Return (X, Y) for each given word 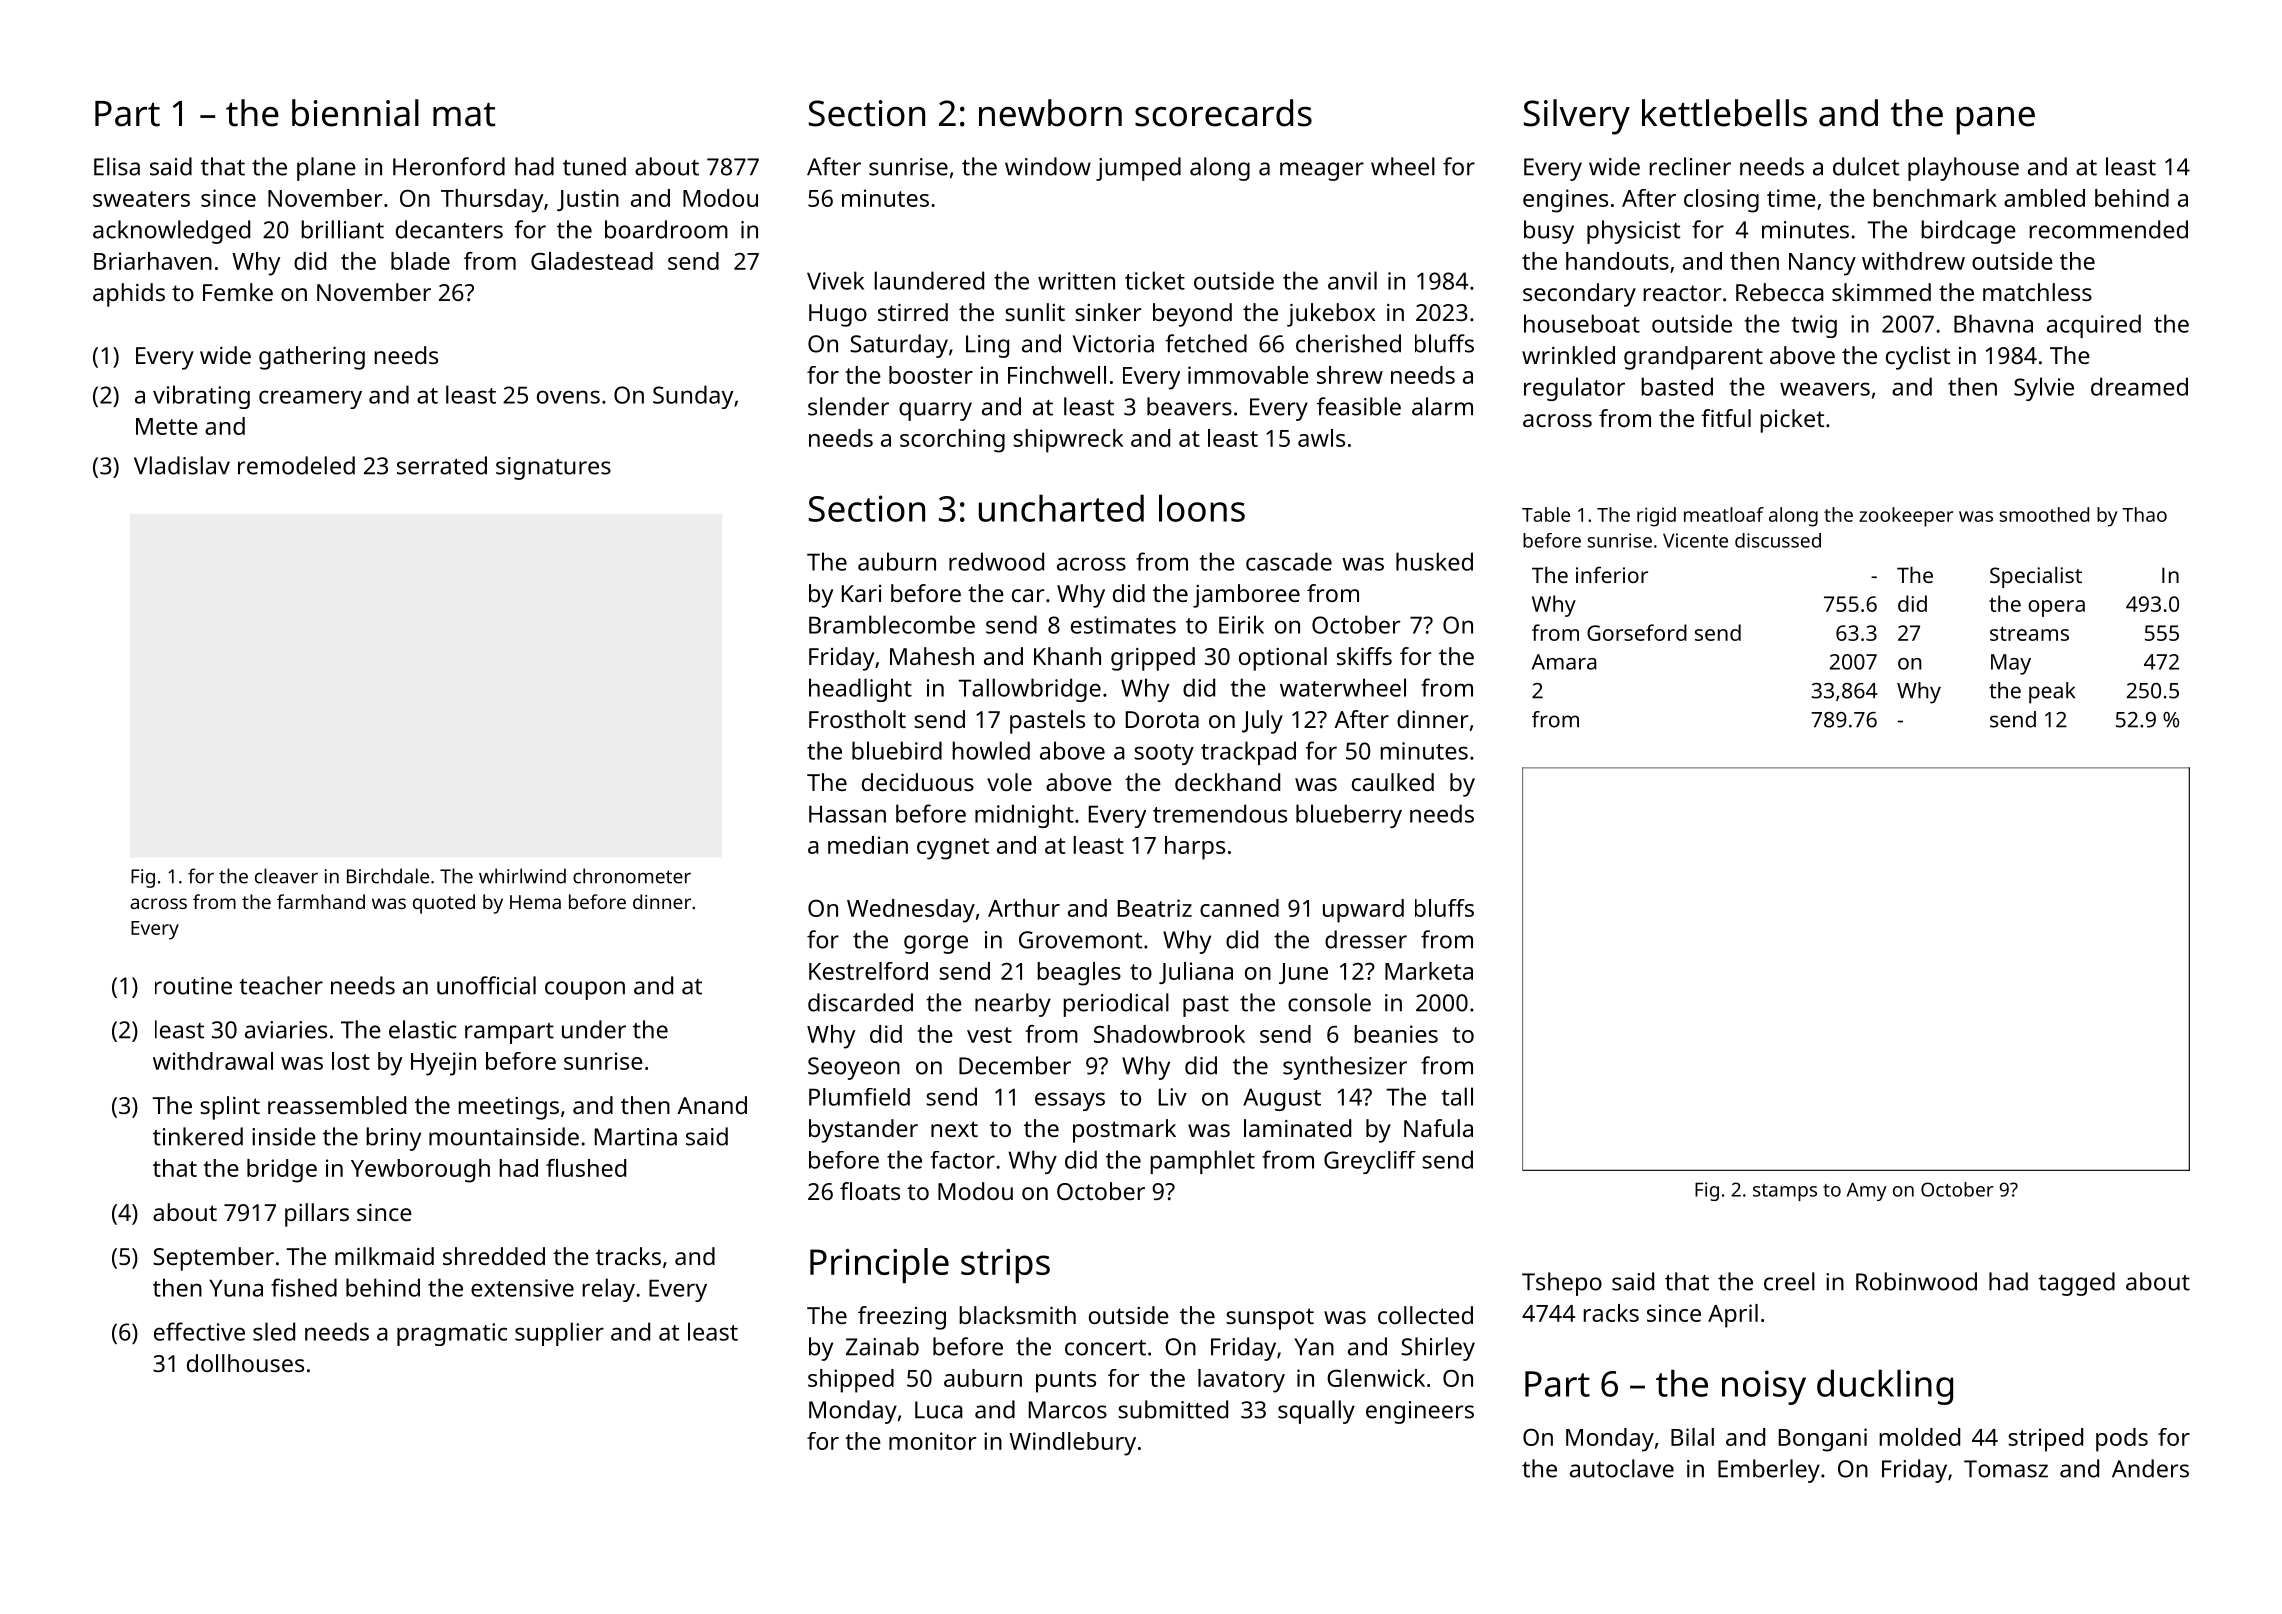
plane (326, 169)
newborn (1050, 113)
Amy (1867, 1191)
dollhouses (245, 1363)
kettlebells (1724, 113)
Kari (861, 593)
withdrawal (213, 1061)
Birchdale (388, 876)
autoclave (1622, 1468)
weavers (1825, 389)
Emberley (1769, 1471)
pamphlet (1202, 1162)
